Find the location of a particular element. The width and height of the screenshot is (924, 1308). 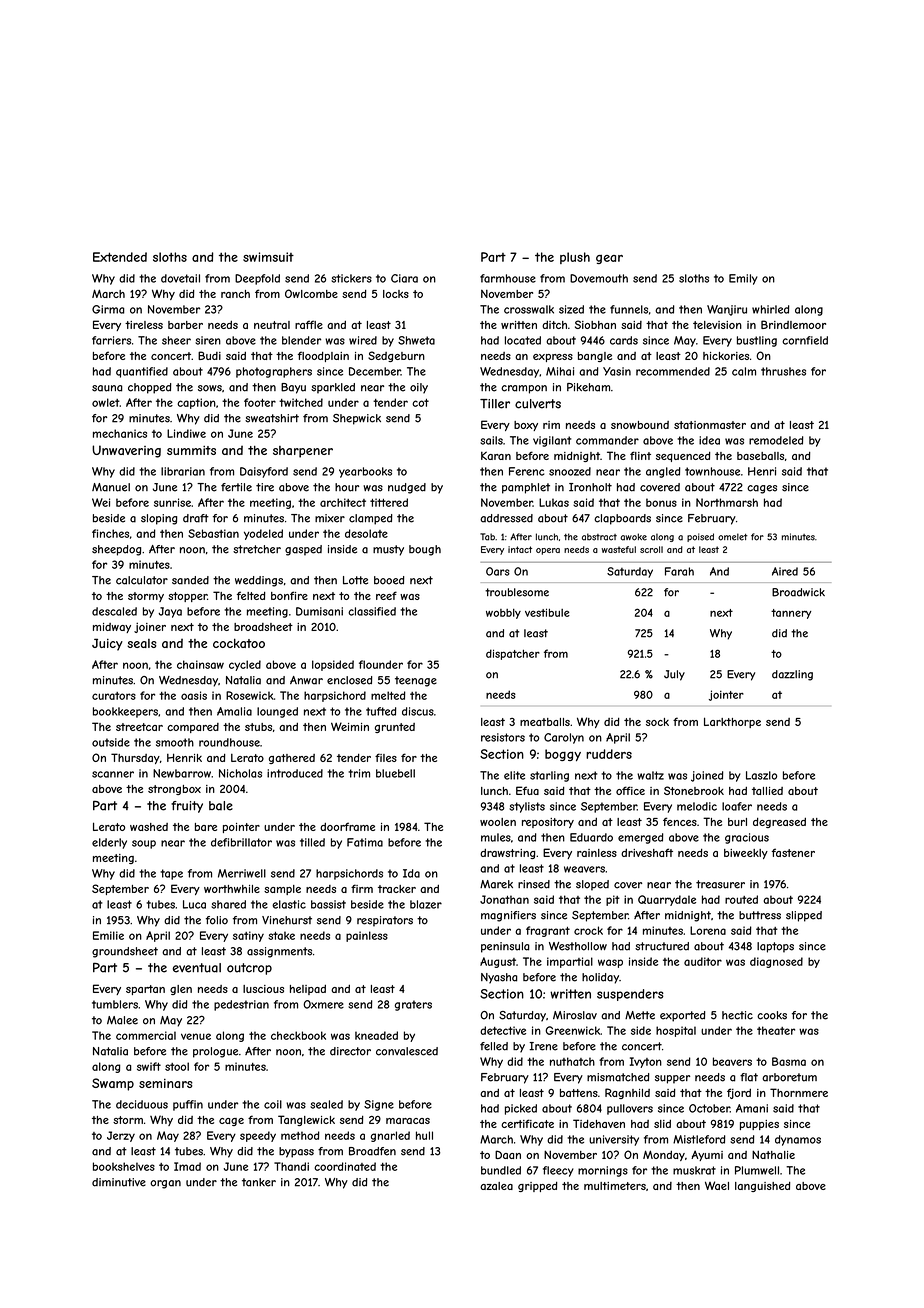

auditor is located at coordinates (703, 961).
